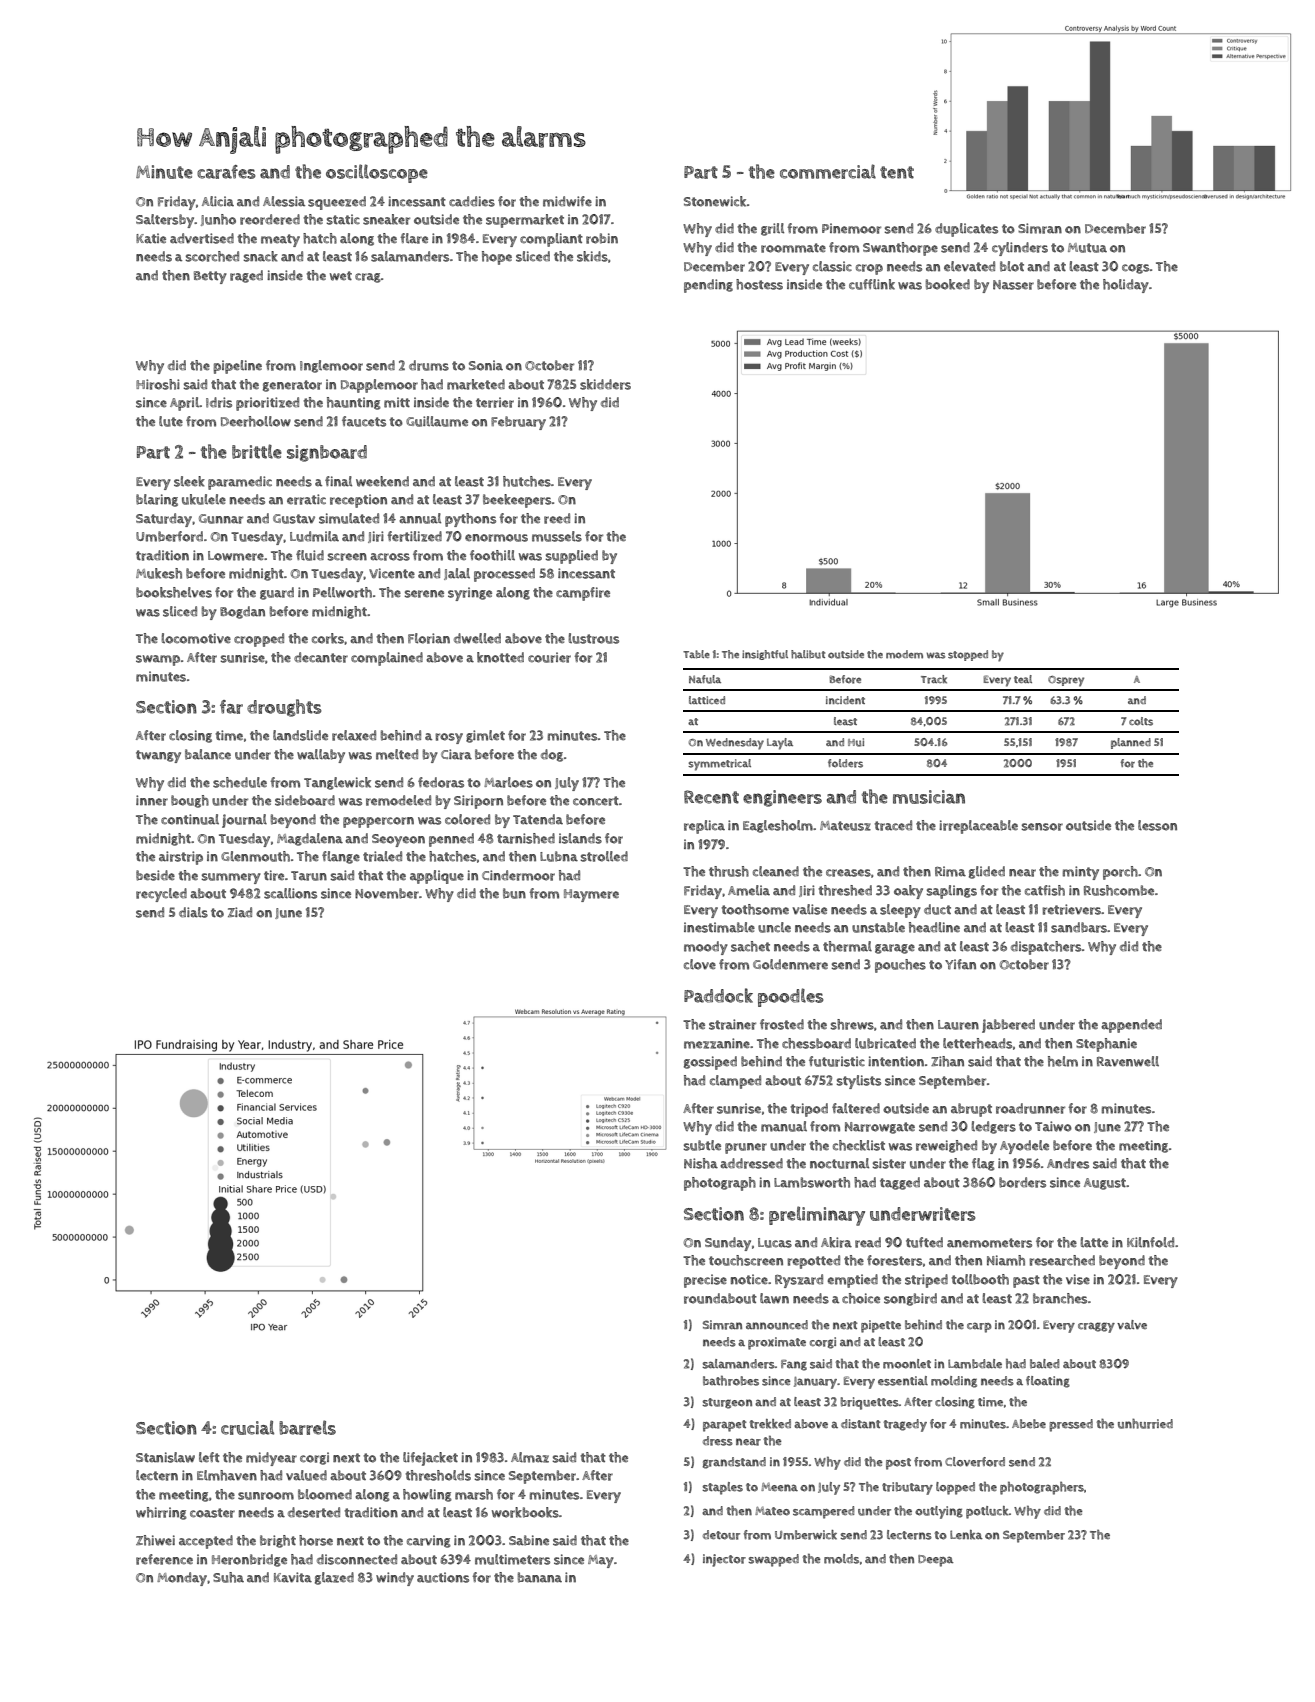 This screenshot has height=1702, width=1315. Describe the element at coordinates (540, 1577) in the screenshot. I see `banana` at that location.
